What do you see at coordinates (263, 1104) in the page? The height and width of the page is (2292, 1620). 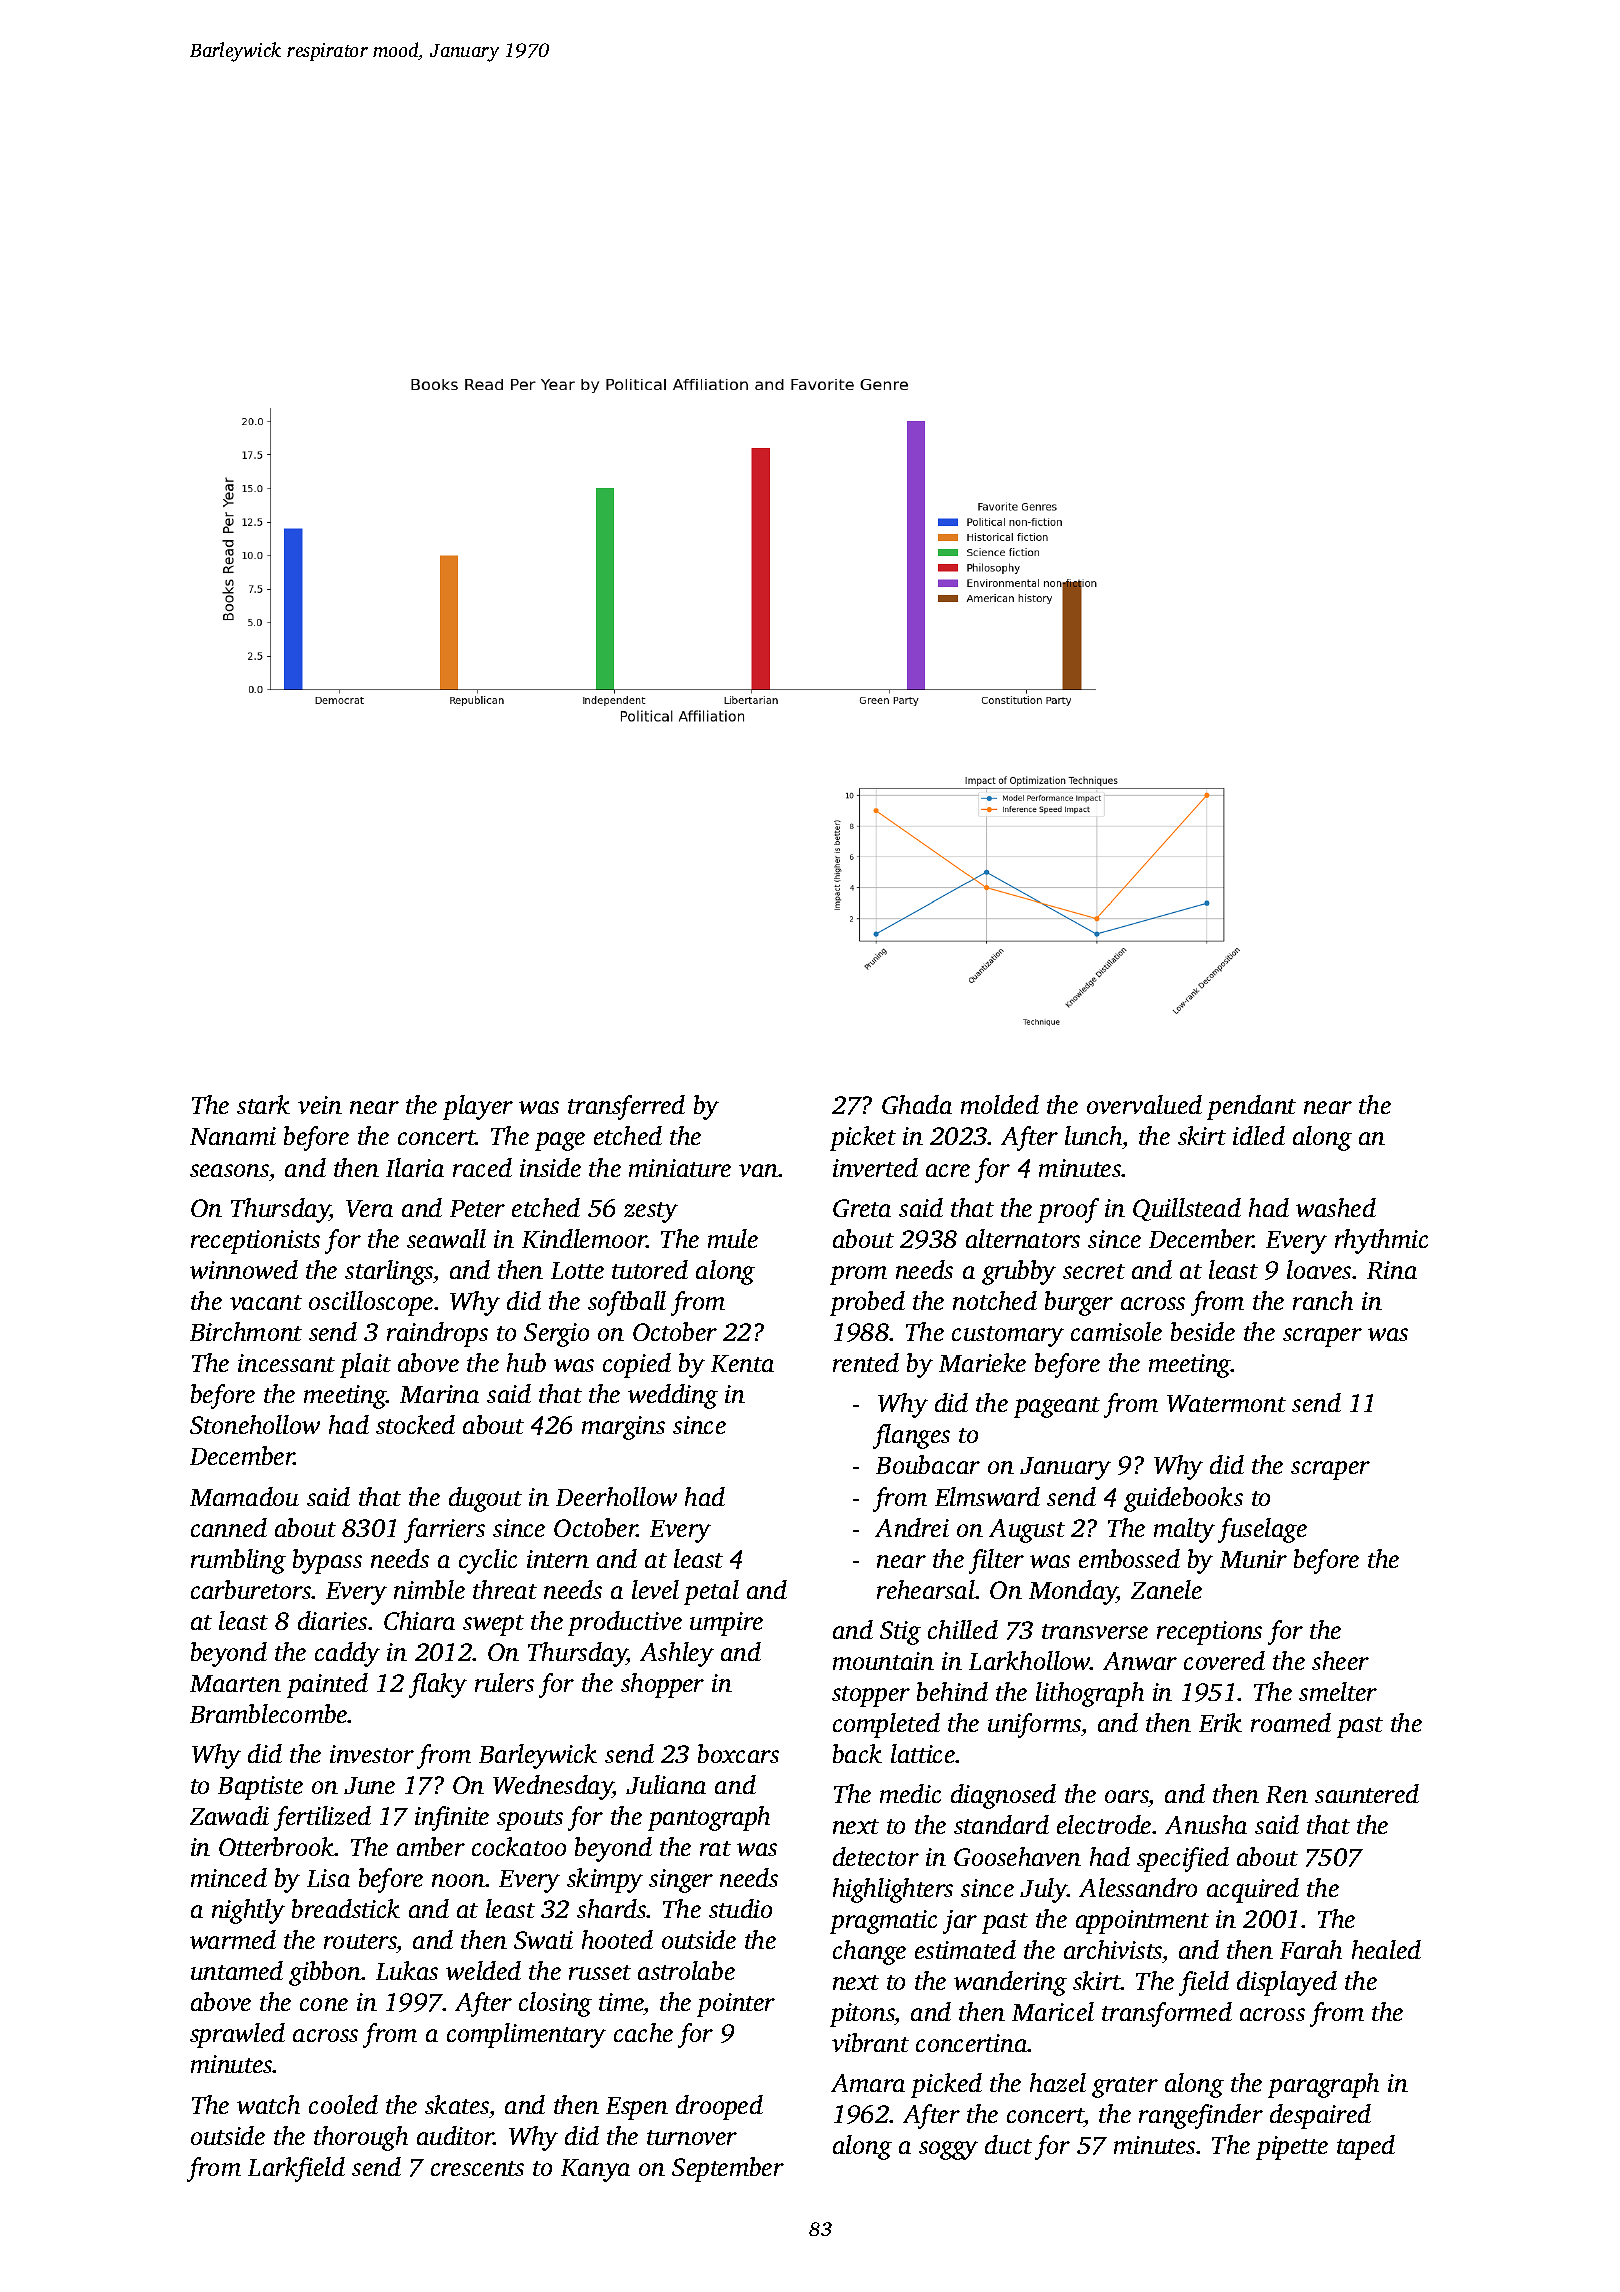 I see `stark` at bounding box center [263, 1104].
